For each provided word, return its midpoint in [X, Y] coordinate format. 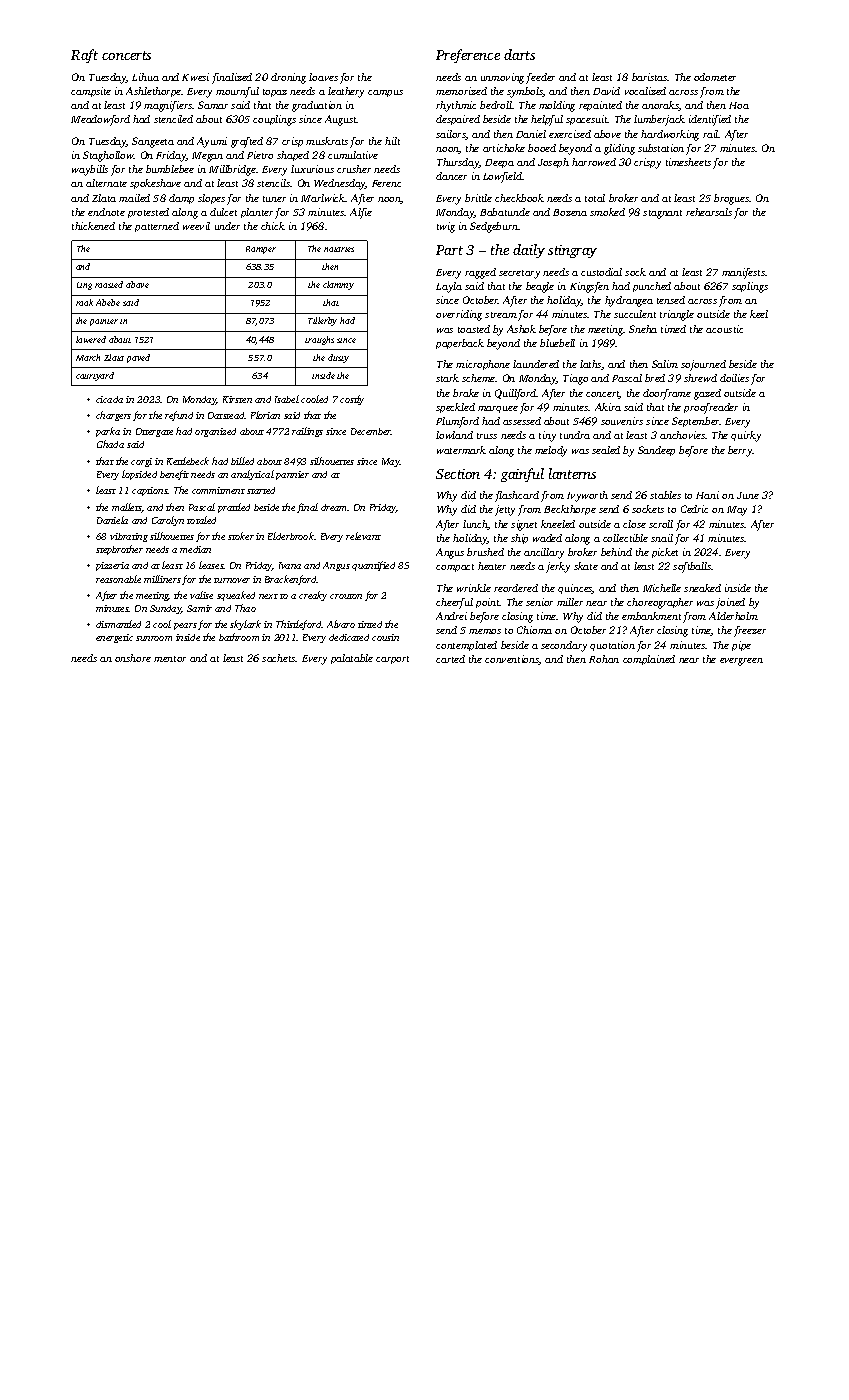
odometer [715, 77]
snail [662, 538]
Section [458, 474]
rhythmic [456, 106]
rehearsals [709, 212]
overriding [459, 315]
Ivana [290, 565]
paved [138, 358]
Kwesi [195, 77]
